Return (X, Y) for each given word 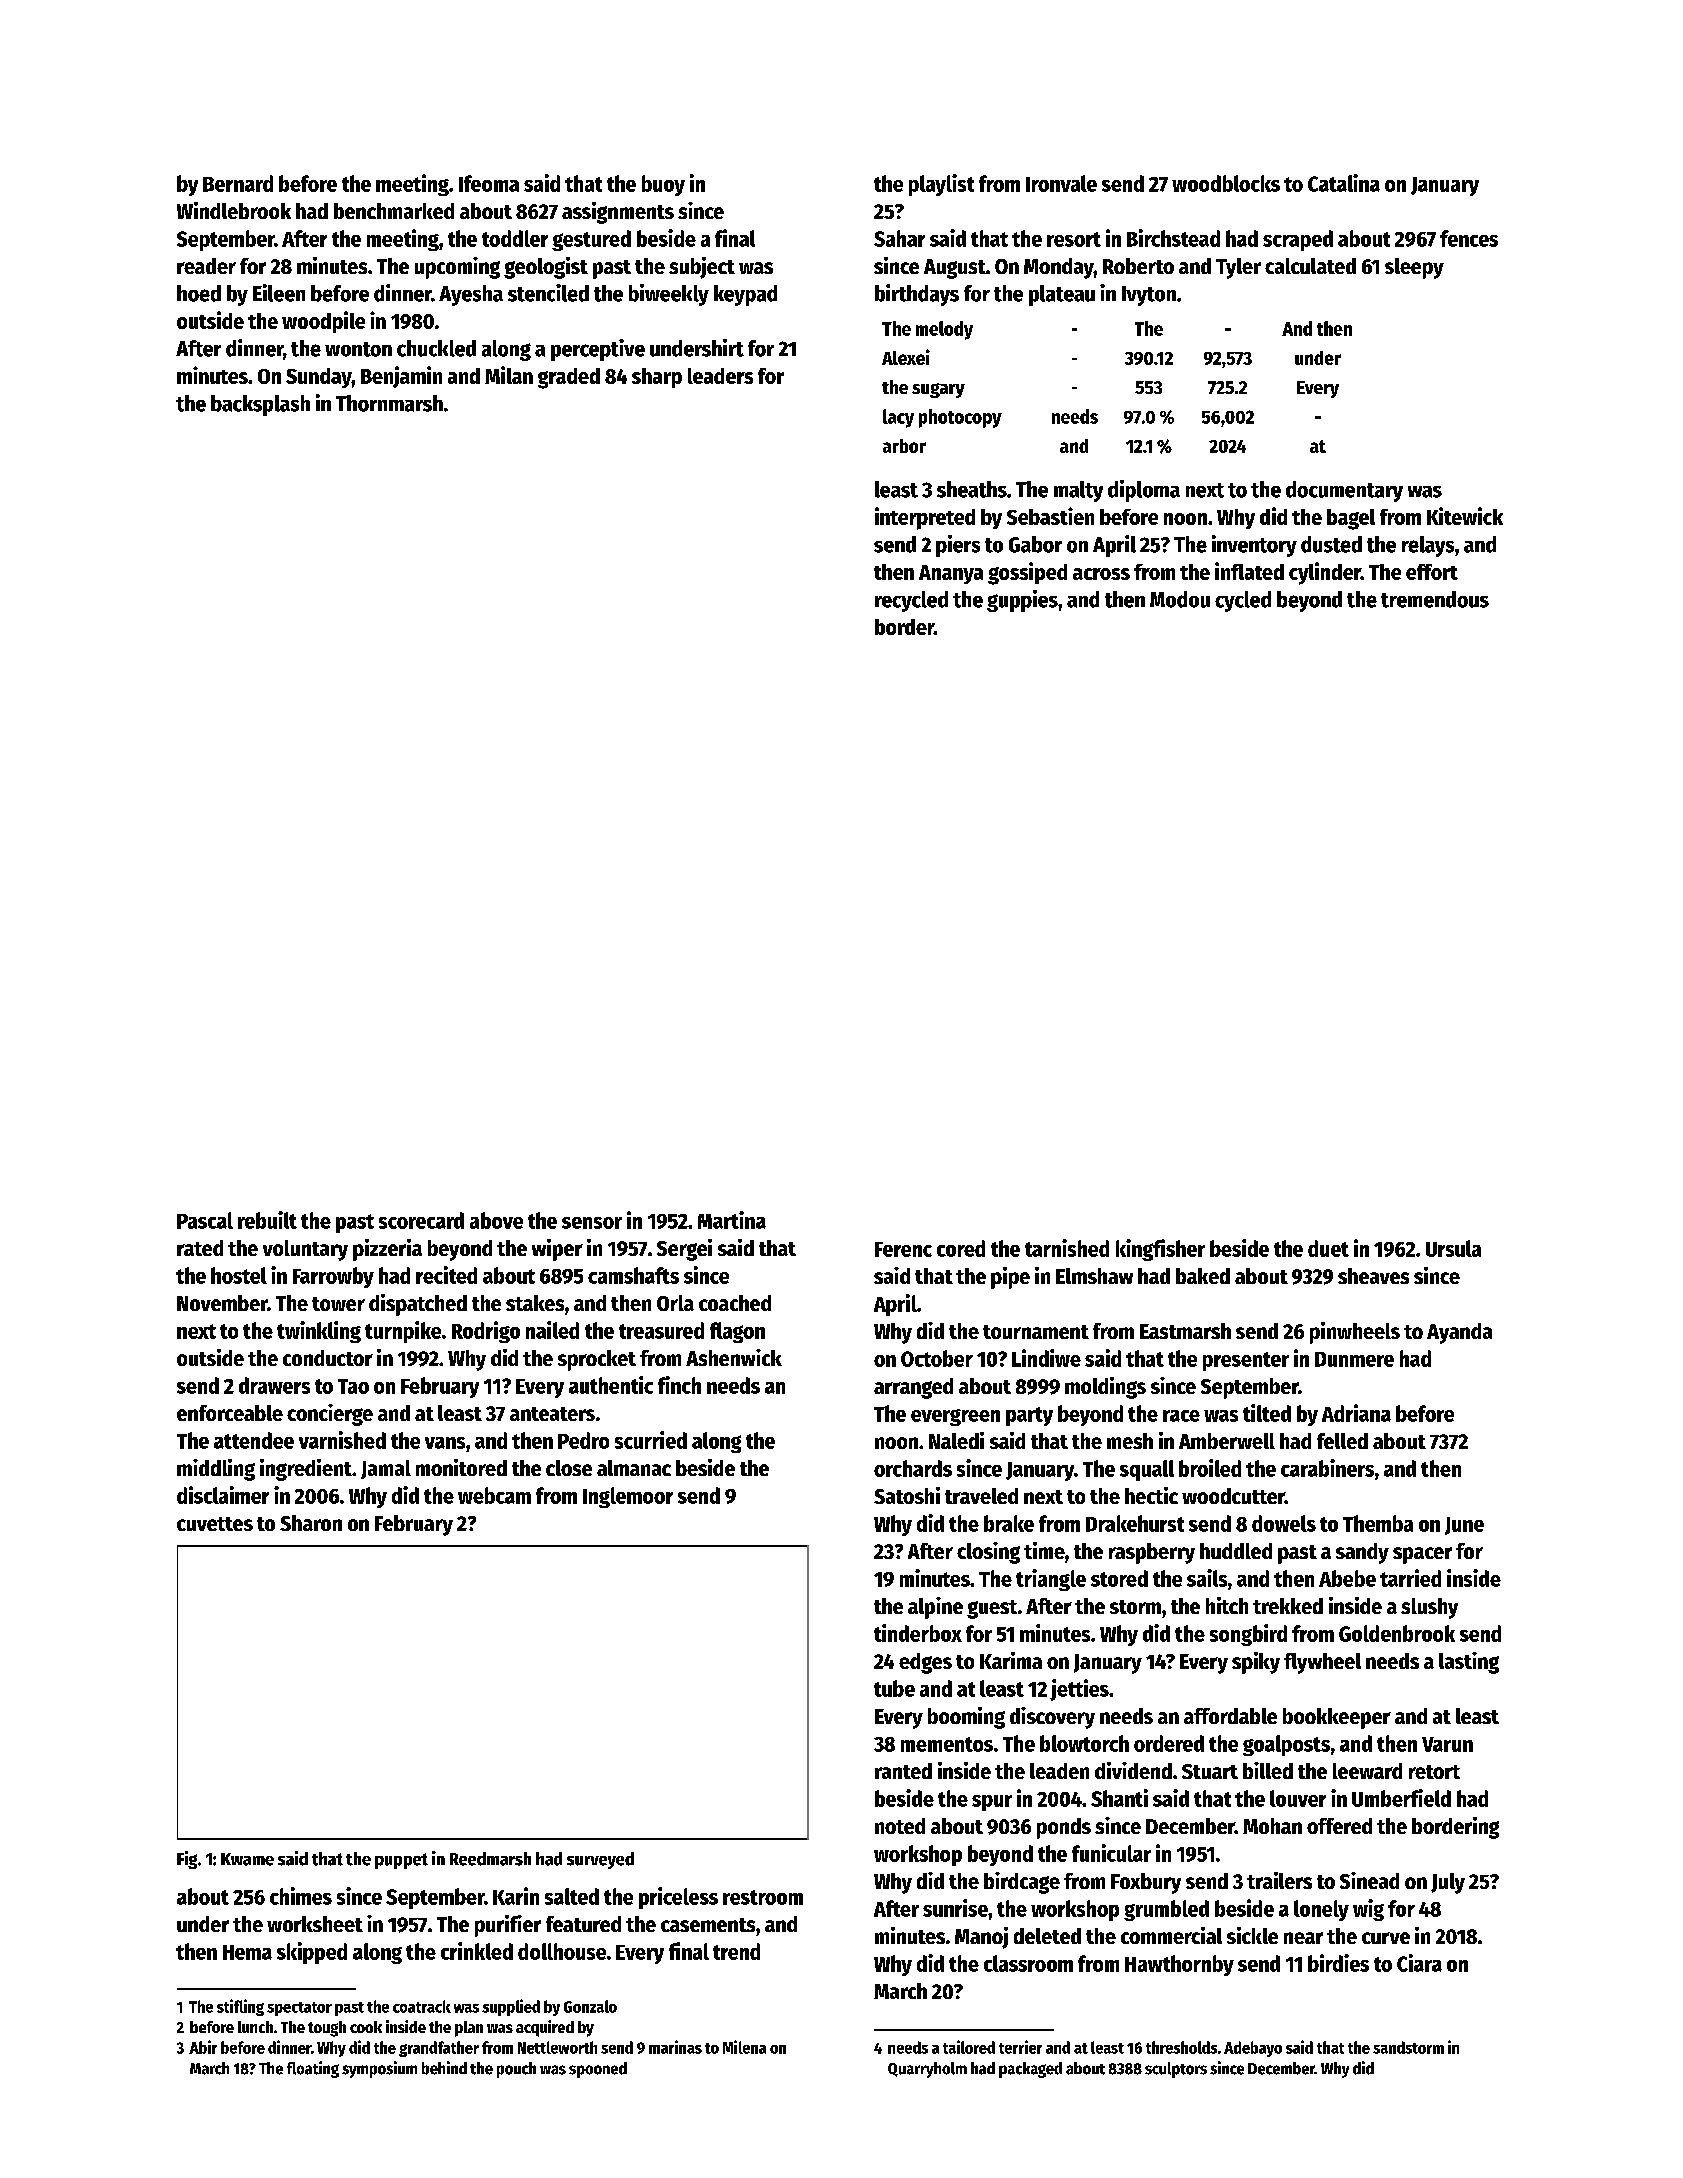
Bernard (238, 183)
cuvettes (215, 1524)
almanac (634, 1468)
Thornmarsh (389, 403)
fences (1469, 238)
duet (1328, 1248)
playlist (941, 185)
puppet (401, 1861)
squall (1147, 1470)
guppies (1022, 601)
